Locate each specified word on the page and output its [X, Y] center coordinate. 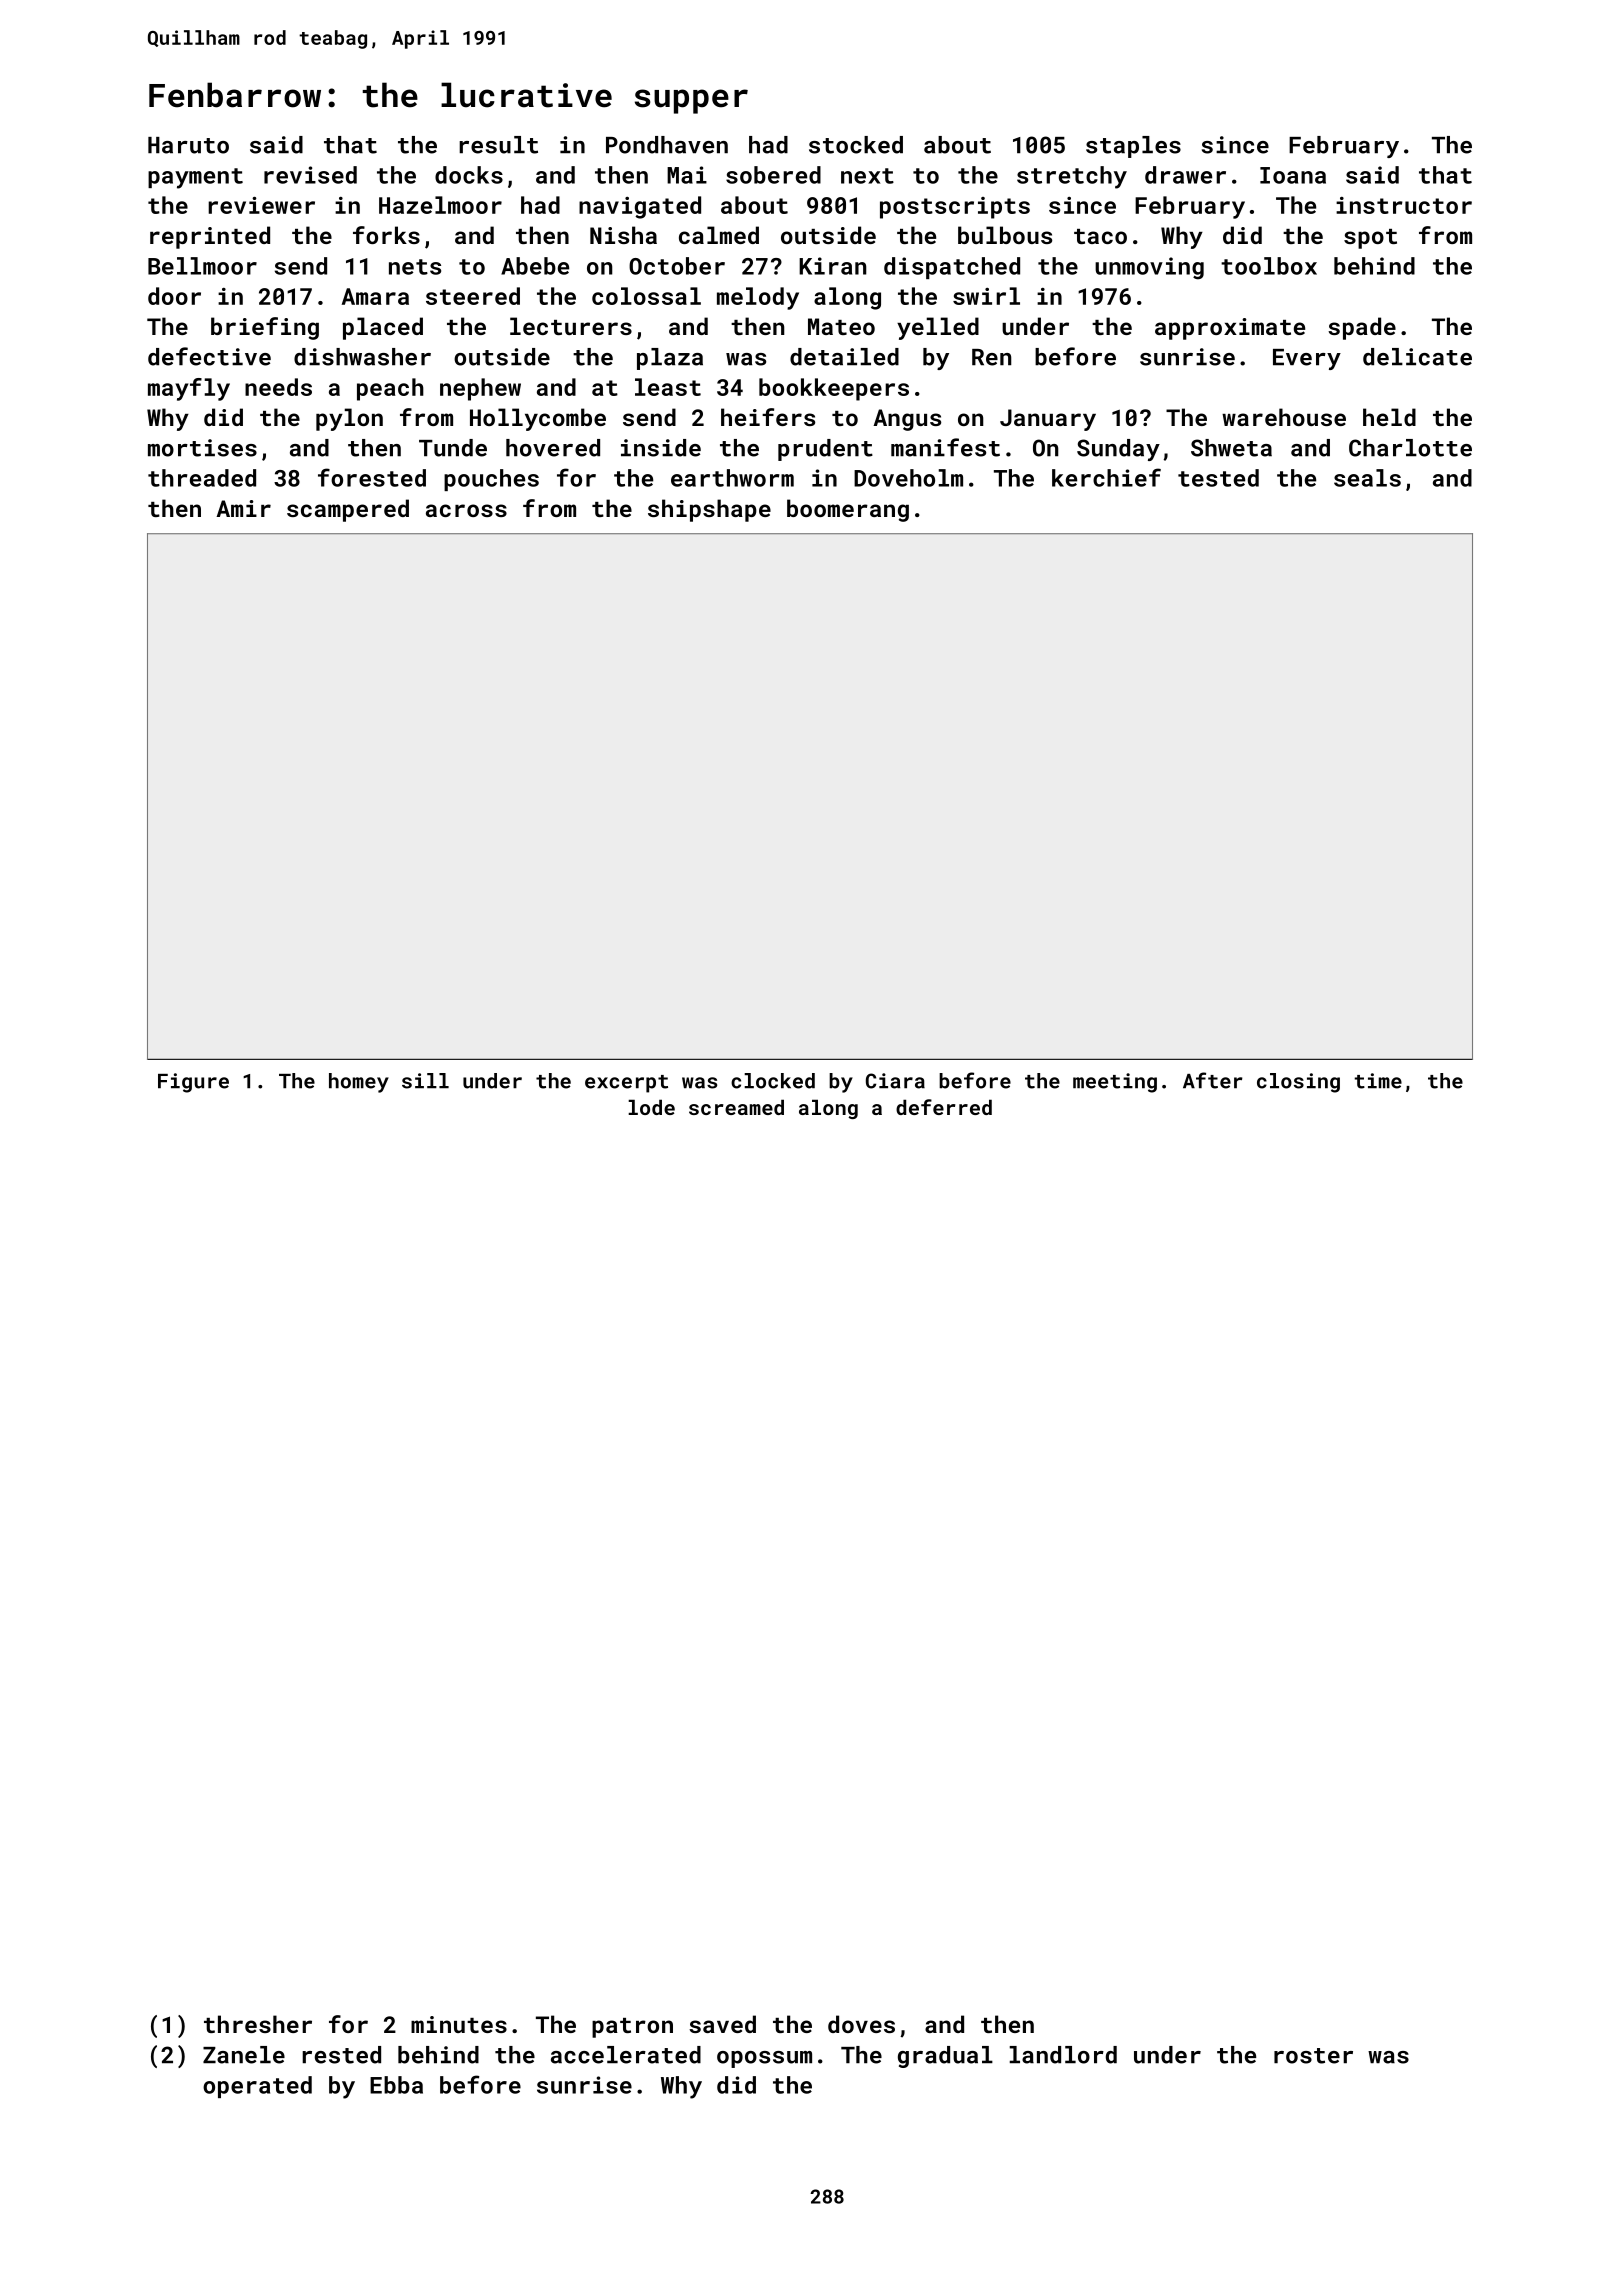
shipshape [709, 510]
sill [425, 1081]
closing [1298, 1083]
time [1378, 1081]
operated [257, 2087]
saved [722, 2024]
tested [1218, 478]
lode [651, 1107]
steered [473, 296]
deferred [944, 1107]
